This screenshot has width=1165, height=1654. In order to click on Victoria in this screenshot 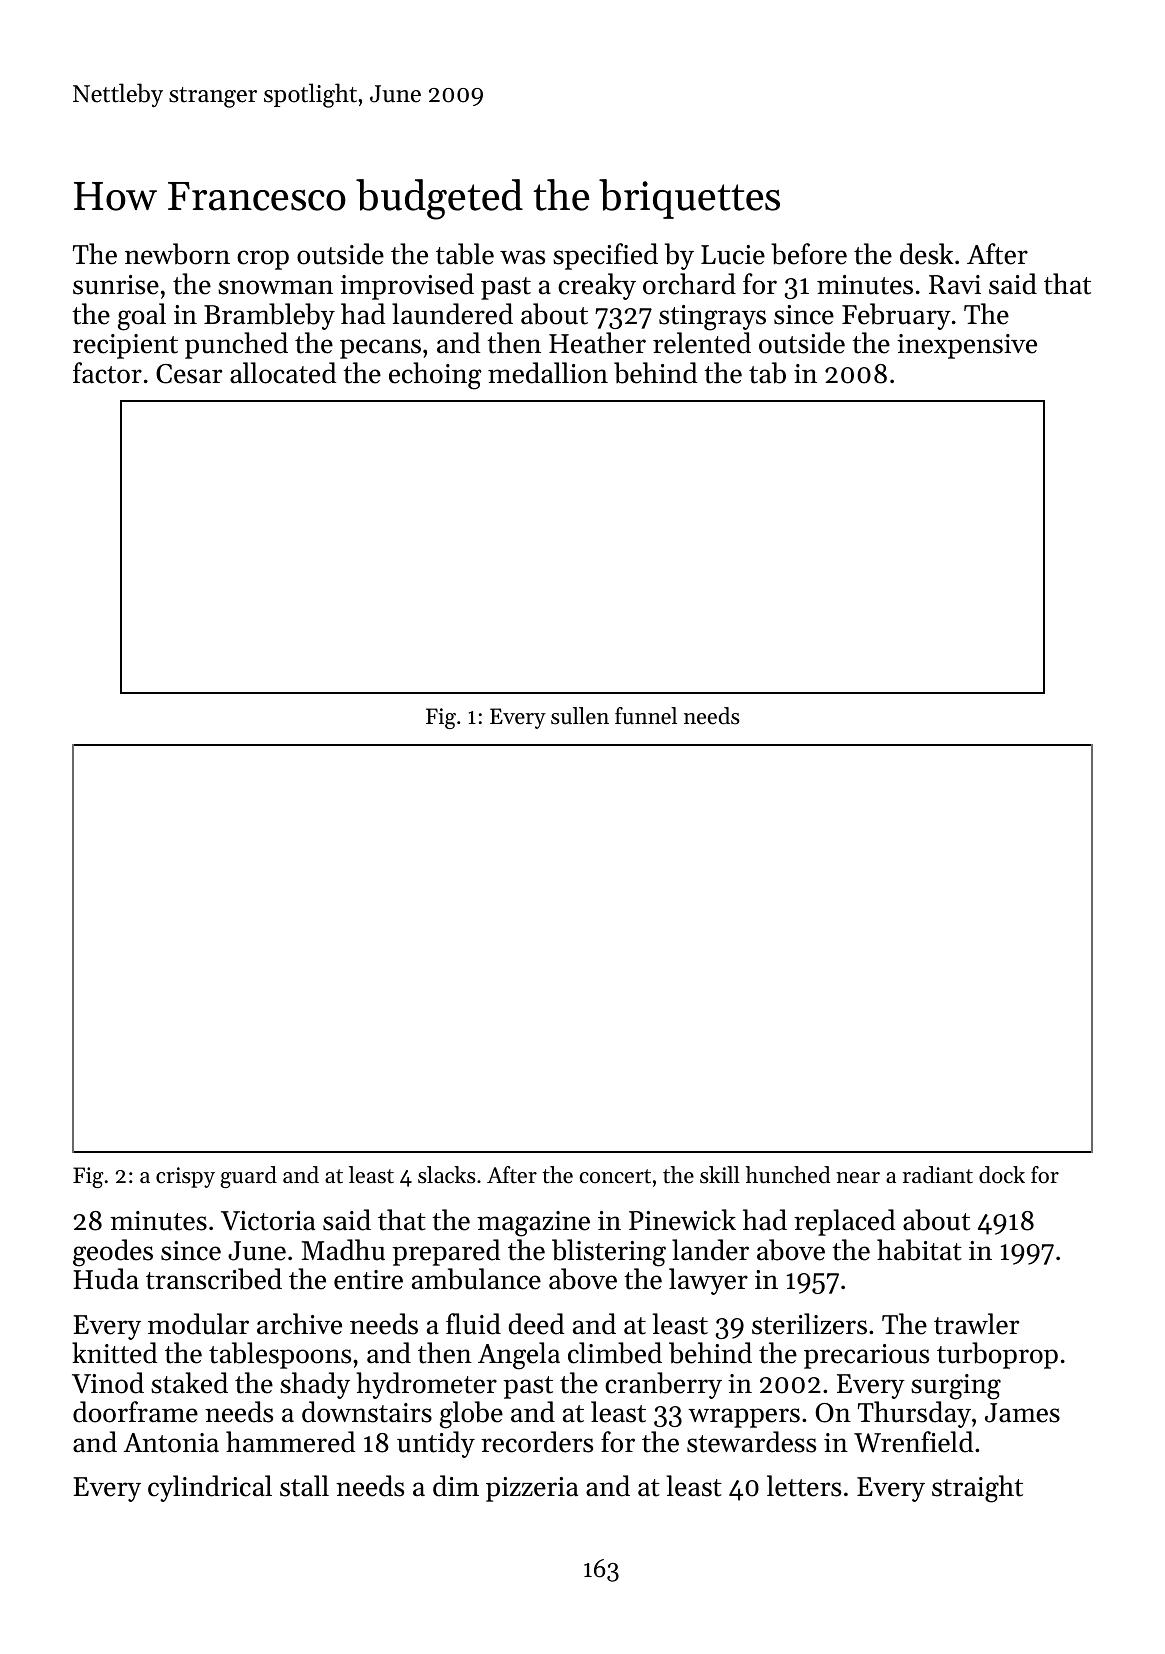, I will do `click(268, 1221)`.
